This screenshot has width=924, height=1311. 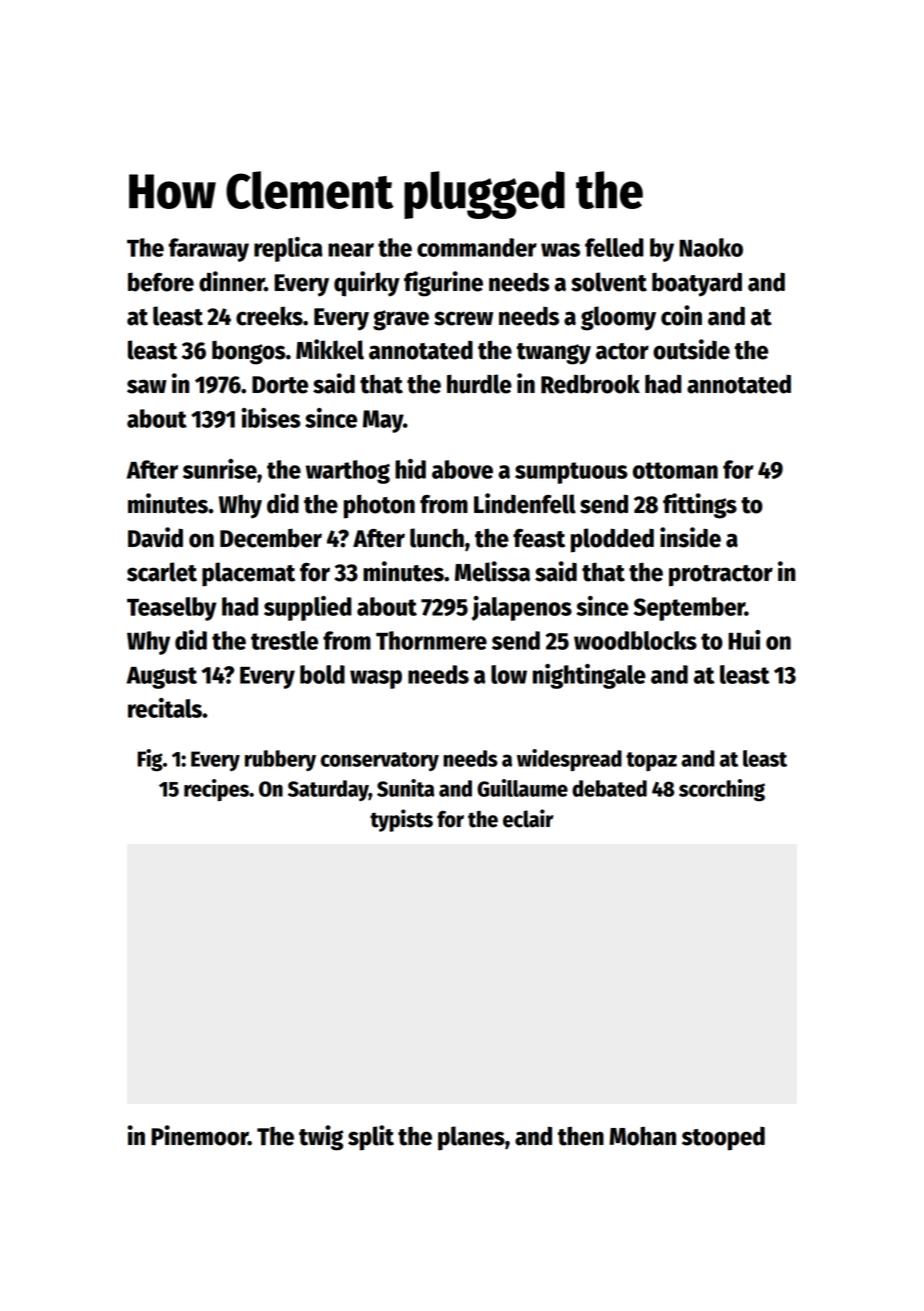 What do you see at coordinates (155, 537) in the screenshot?
I see `David` at bounding box center [155, 537].
